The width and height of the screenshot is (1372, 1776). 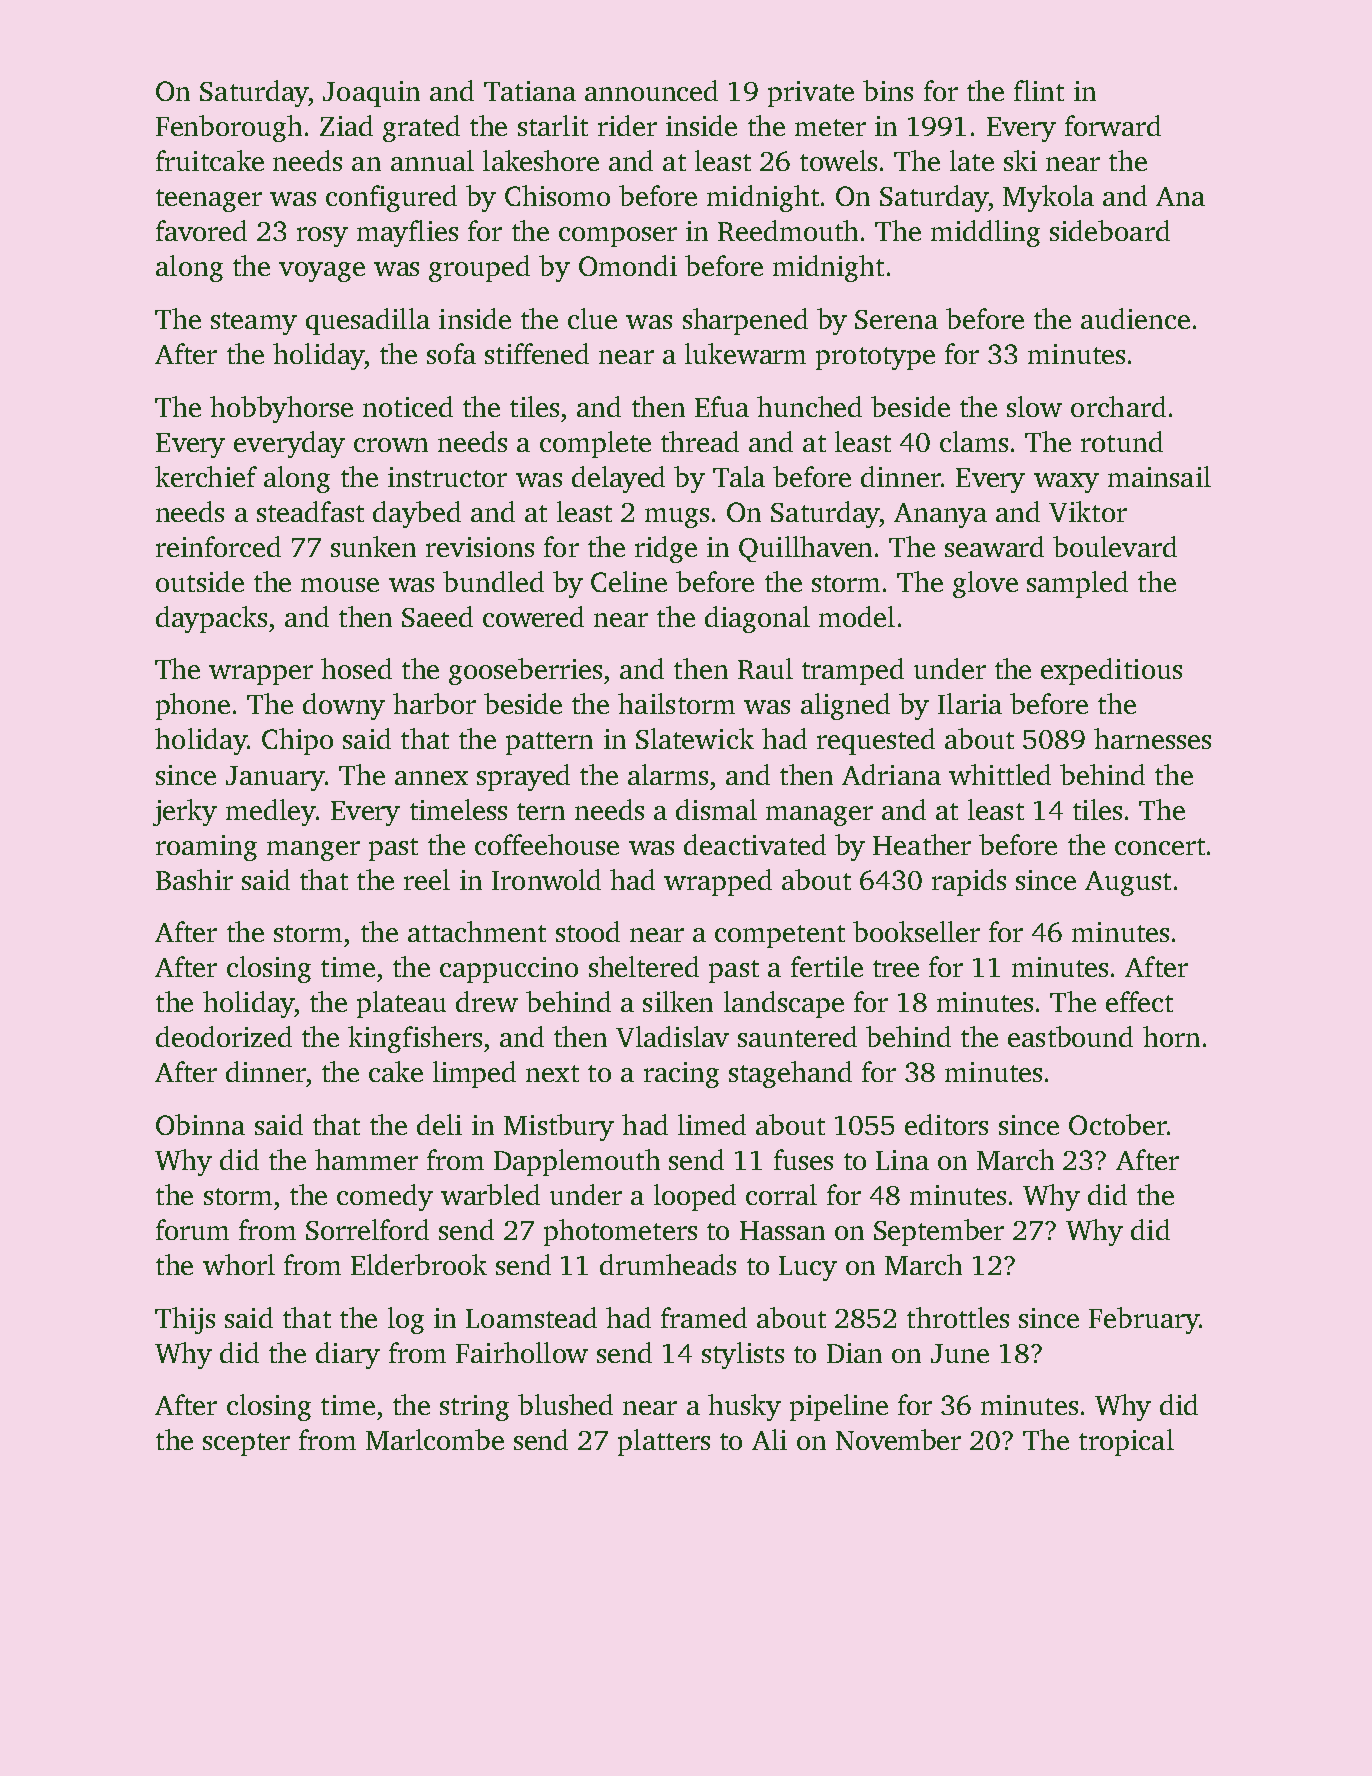 What do you see at coordinates (651, 90) in the screenshot?
I see `announced` at bounding box center [651, 90].
